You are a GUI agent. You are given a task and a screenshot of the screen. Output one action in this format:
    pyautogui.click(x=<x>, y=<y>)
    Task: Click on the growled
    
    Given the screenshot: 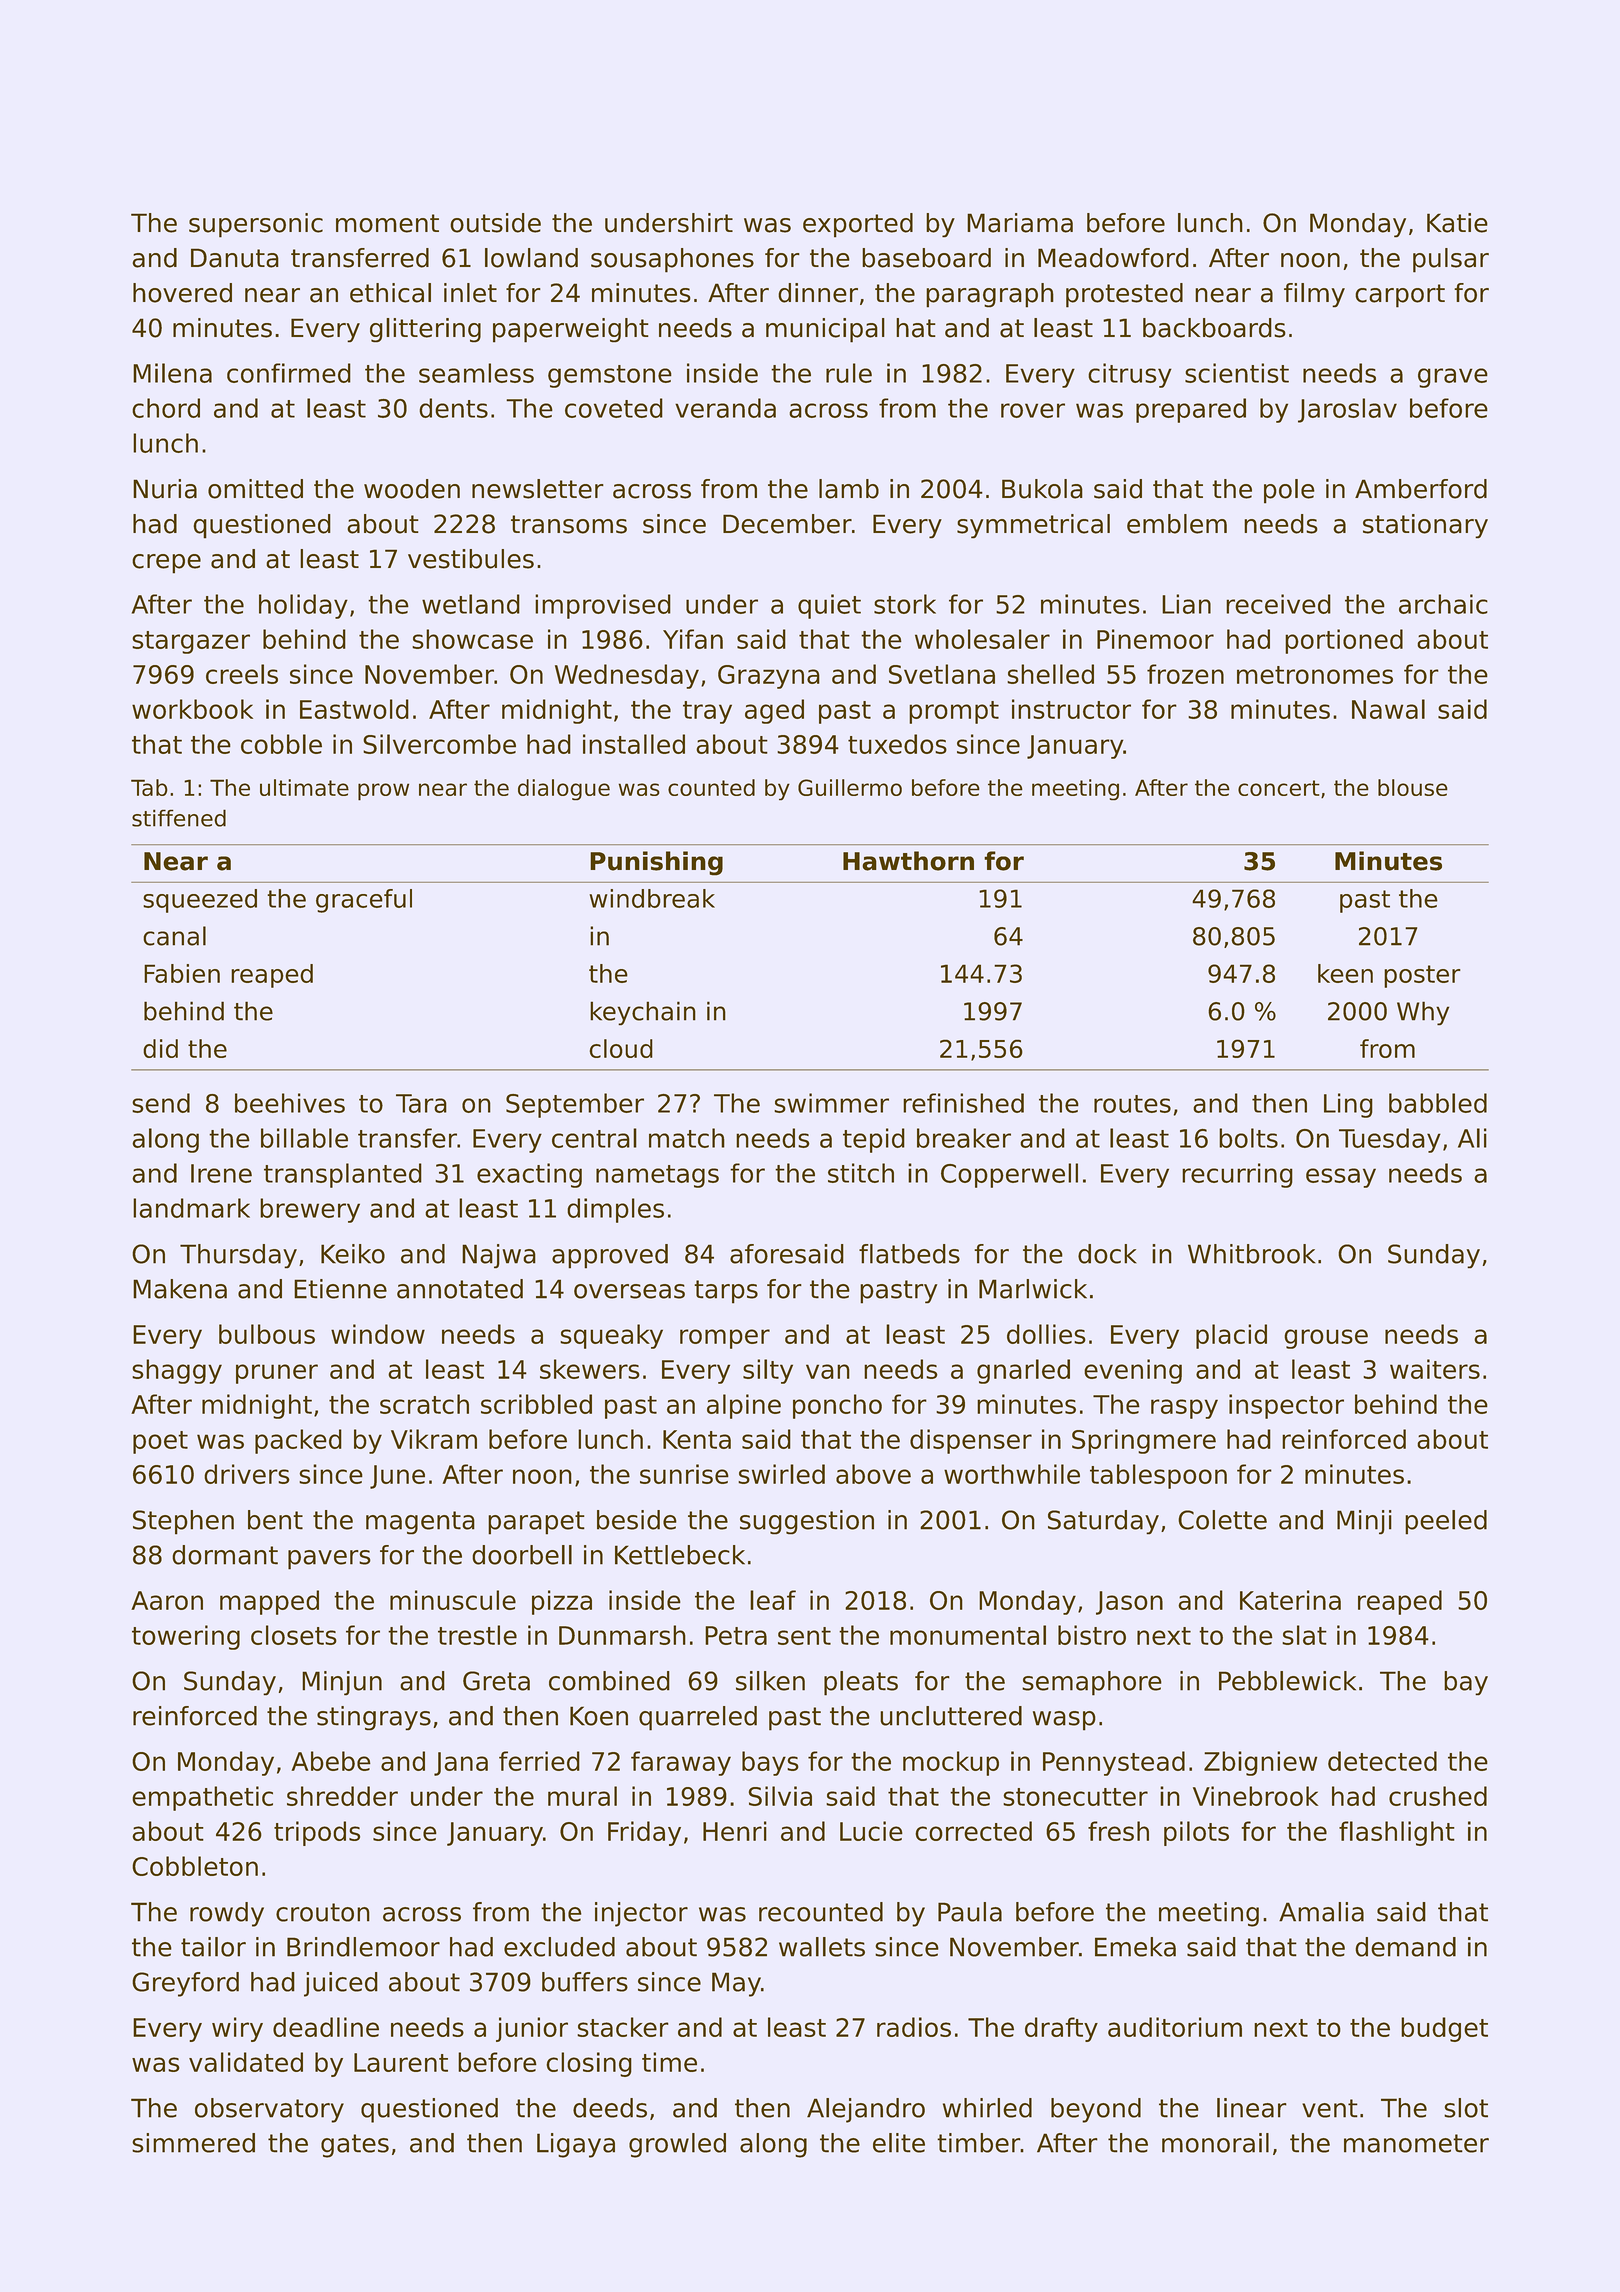 What is the action you would take?
    pyautogui.click(x=677, y=2145)
